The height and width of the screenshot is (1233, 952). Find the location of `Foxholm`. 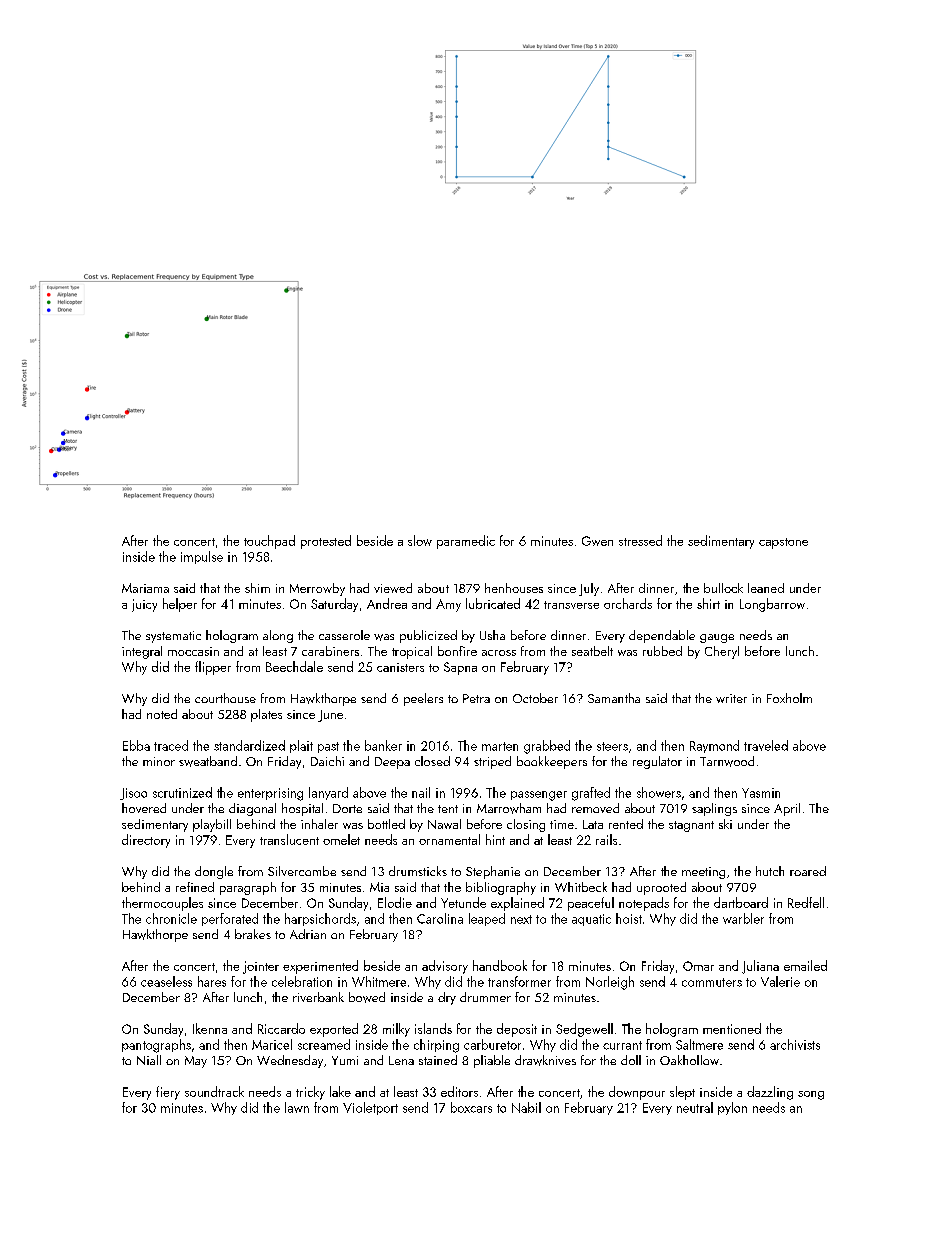

Foxholm is located at coordinates (789, 698).
